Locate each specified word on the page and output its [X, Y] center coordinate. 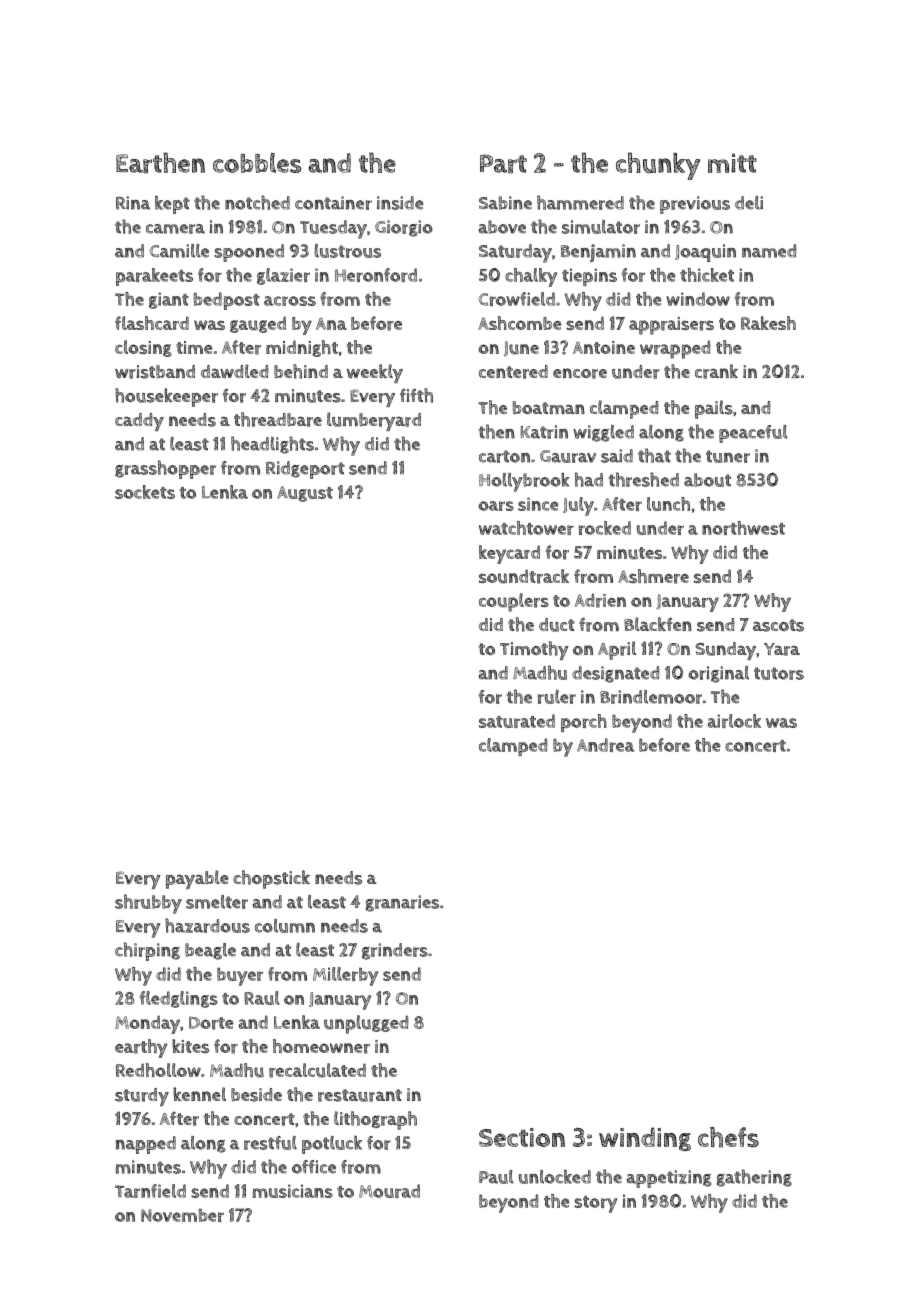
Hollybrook [524, 482]
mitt [732, 163]
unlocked [555, 1176]
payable [197, 879]
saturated [517, 721]
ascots [778, 625]
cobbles [257, 163]
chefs [728, 1137]
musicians [293, 1191]
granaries [402, 903]
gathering [754, 1178]
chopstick [271, 879]
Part [503, 164]
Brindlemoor [651, 697]
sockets [145, 492]
